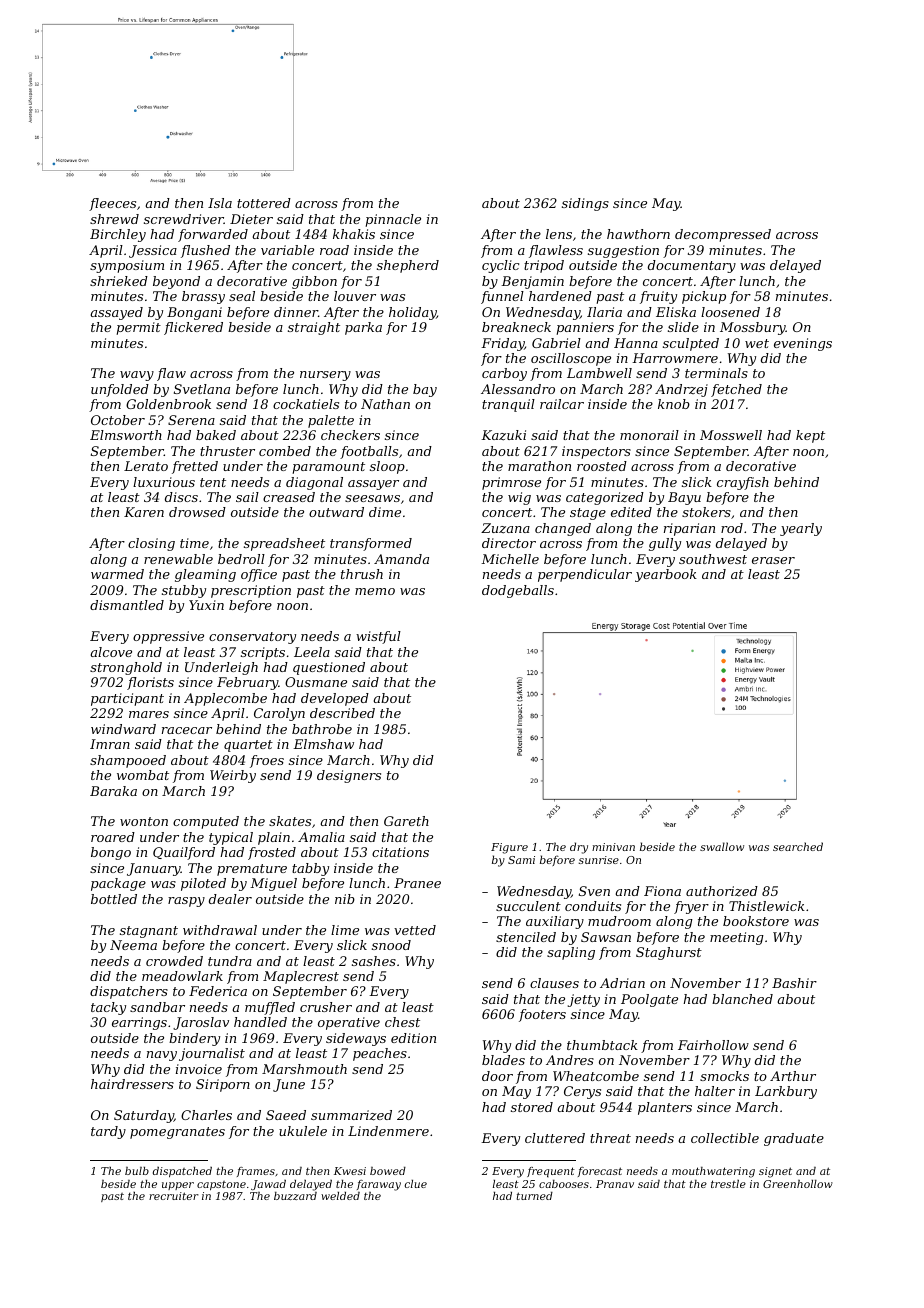 This screenshot has width=924, height=1308. Describe the element at coordinates (638, 234) in the screenshot. I see `hawthorn` at that location.
